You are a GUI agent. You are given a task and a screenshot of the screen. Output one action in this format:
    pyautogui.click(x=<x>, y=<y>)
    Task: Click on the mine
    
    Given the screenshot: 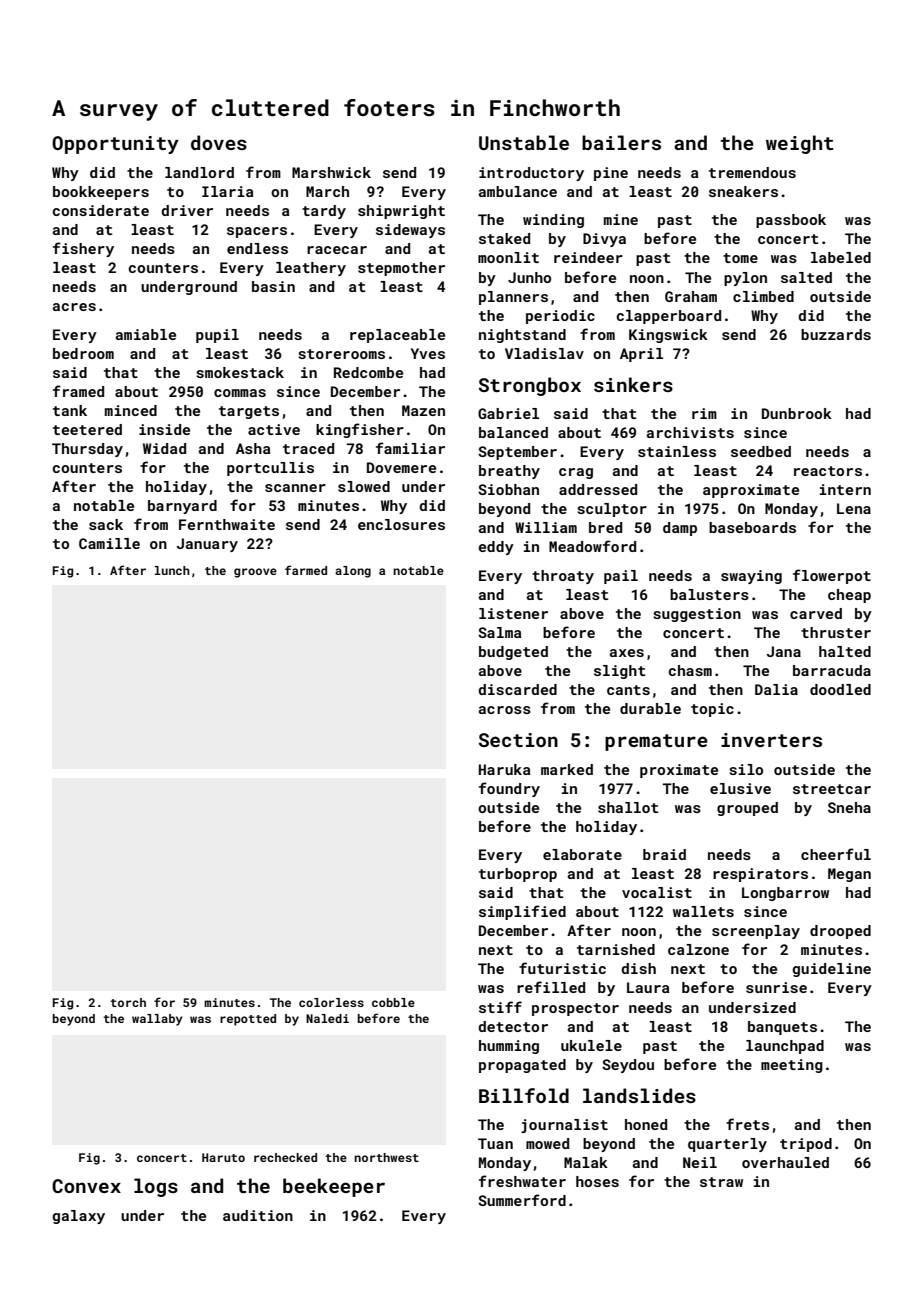 What is the action you would take?
    pyautogui.click(x=621, y=219)
